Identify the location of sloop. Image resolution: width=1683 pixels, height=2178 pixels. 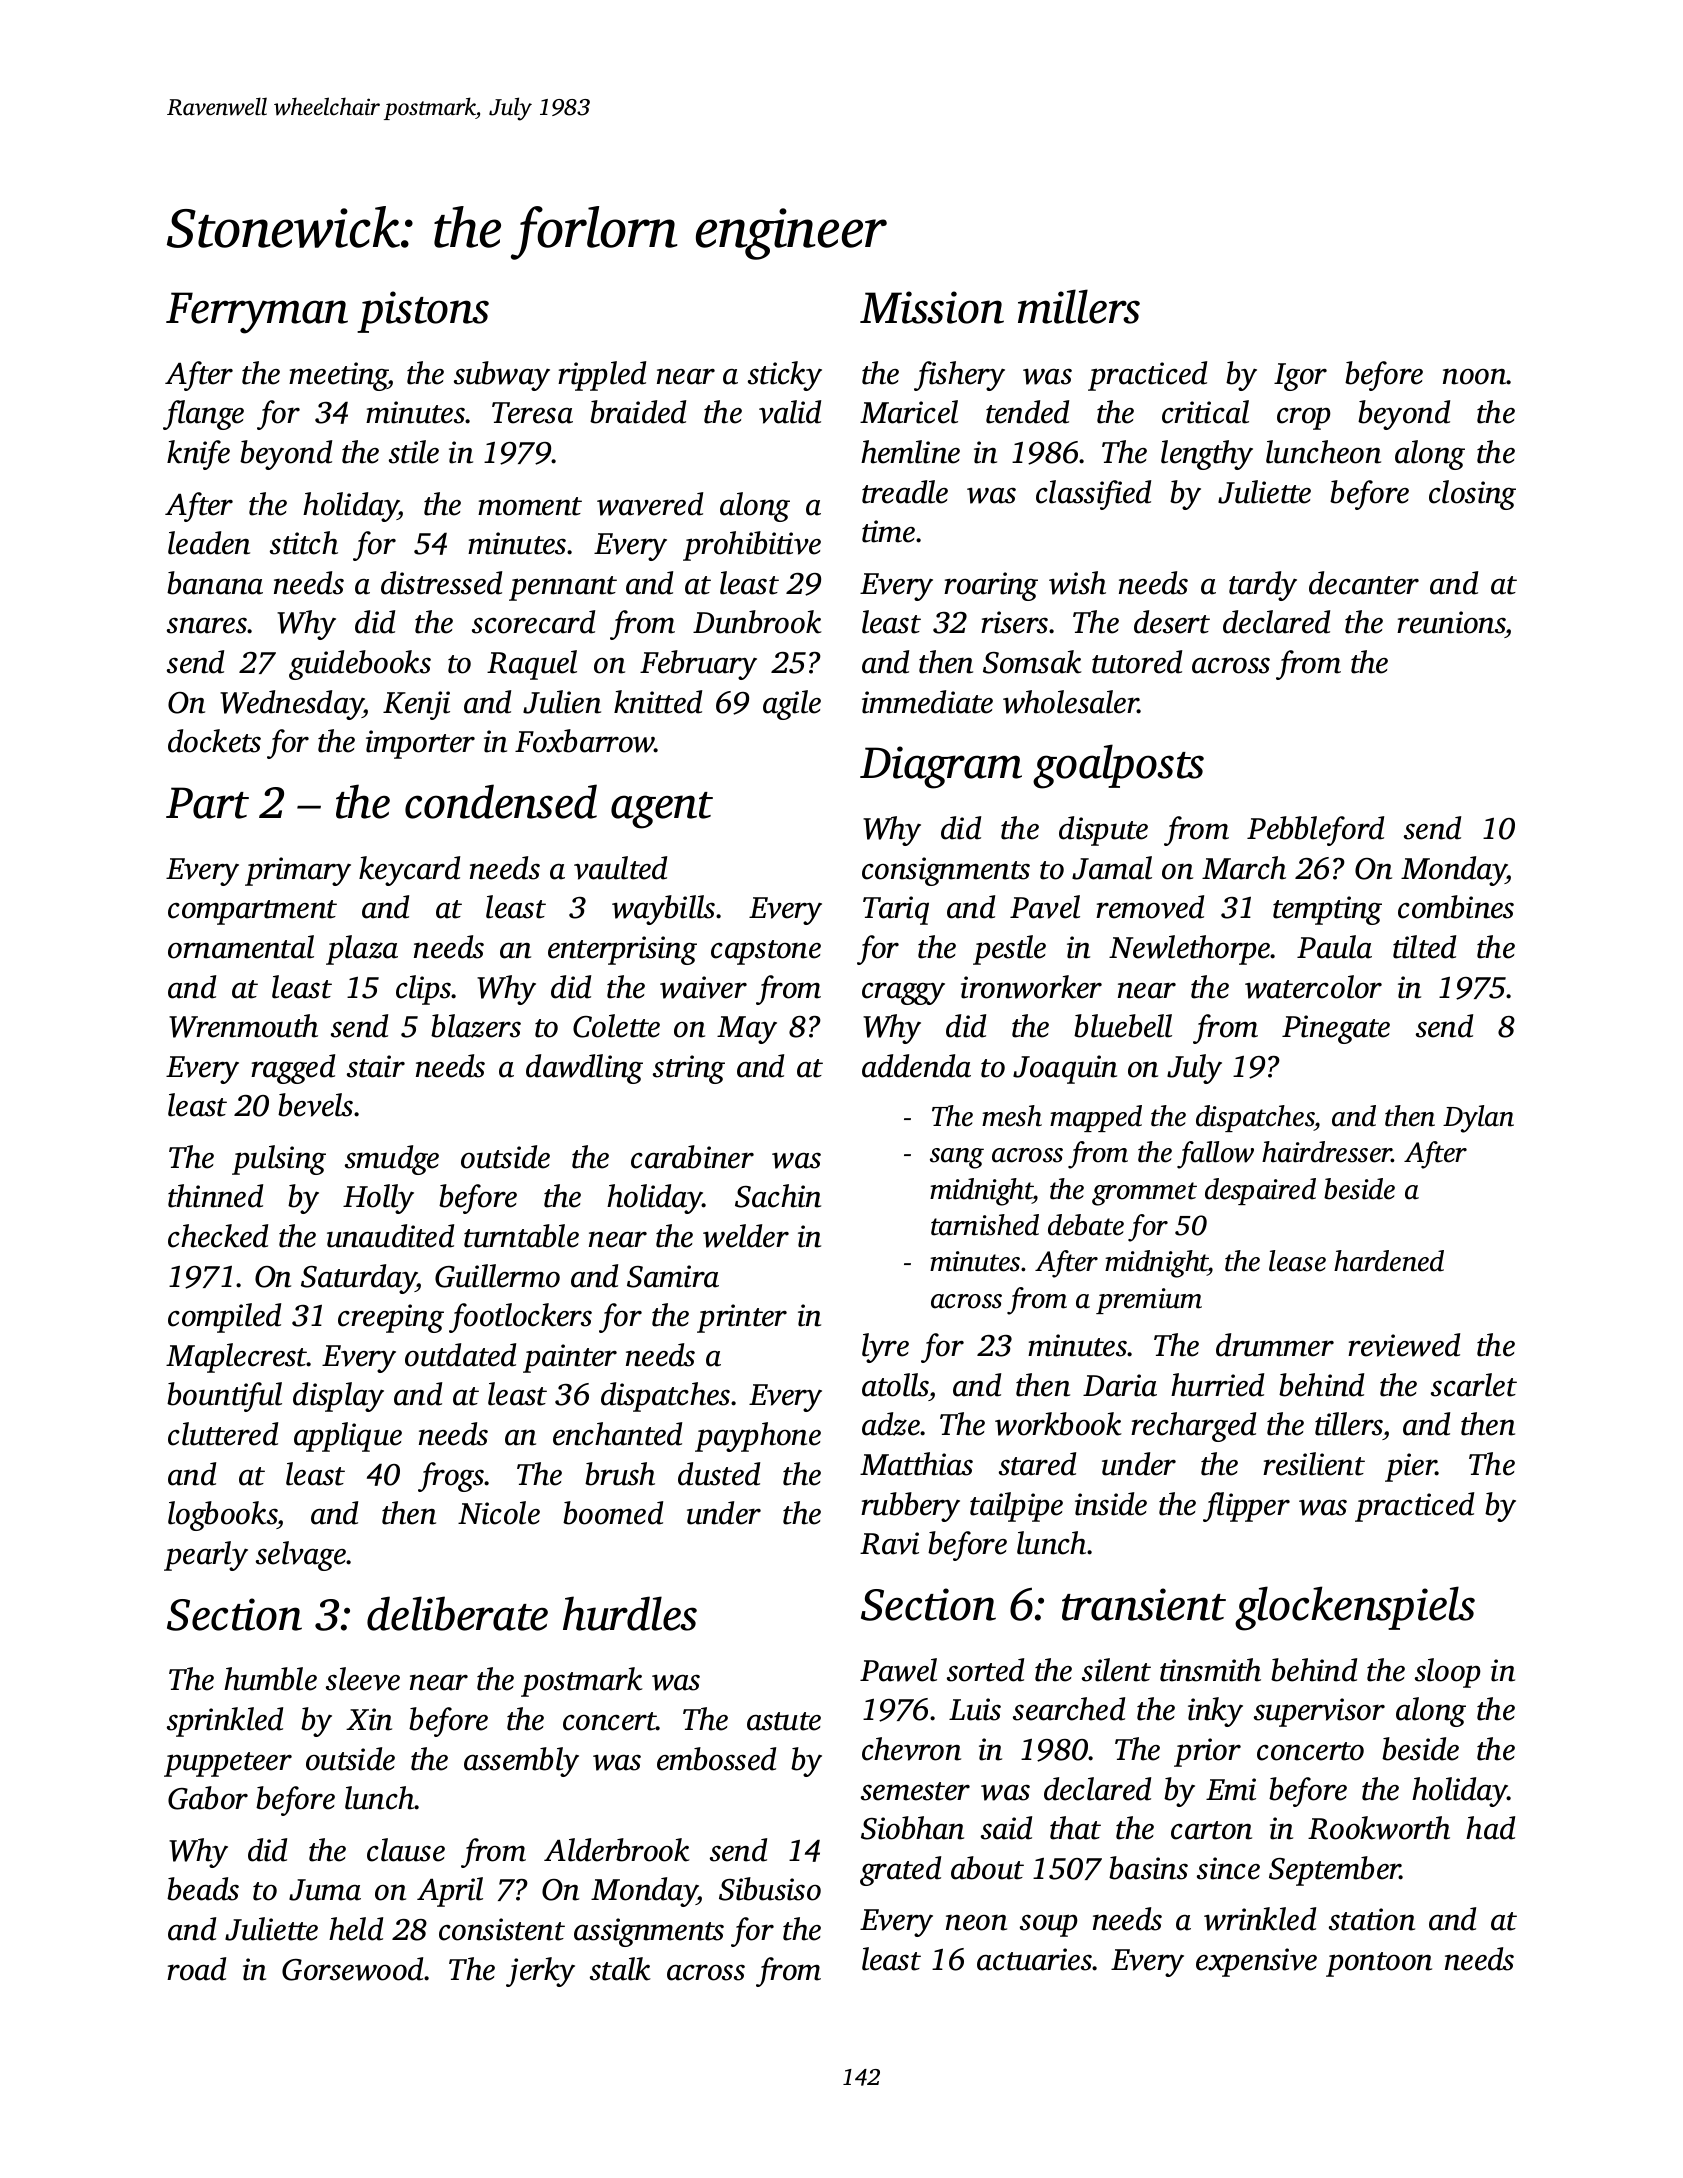
(1448, 1673).
